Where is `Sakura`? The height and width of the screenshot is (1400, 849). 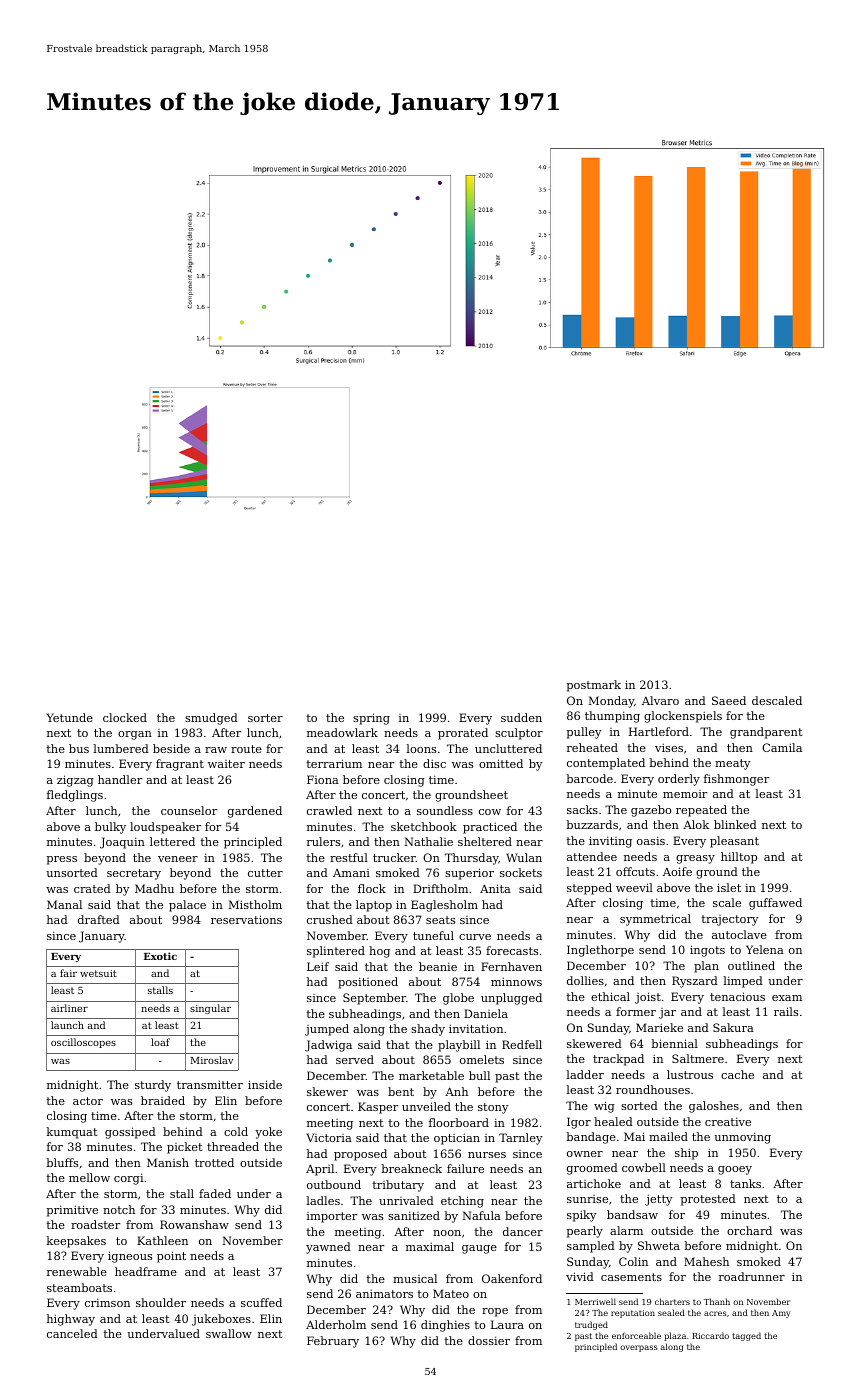
Sakura is located at coordinates (733, 1027).
